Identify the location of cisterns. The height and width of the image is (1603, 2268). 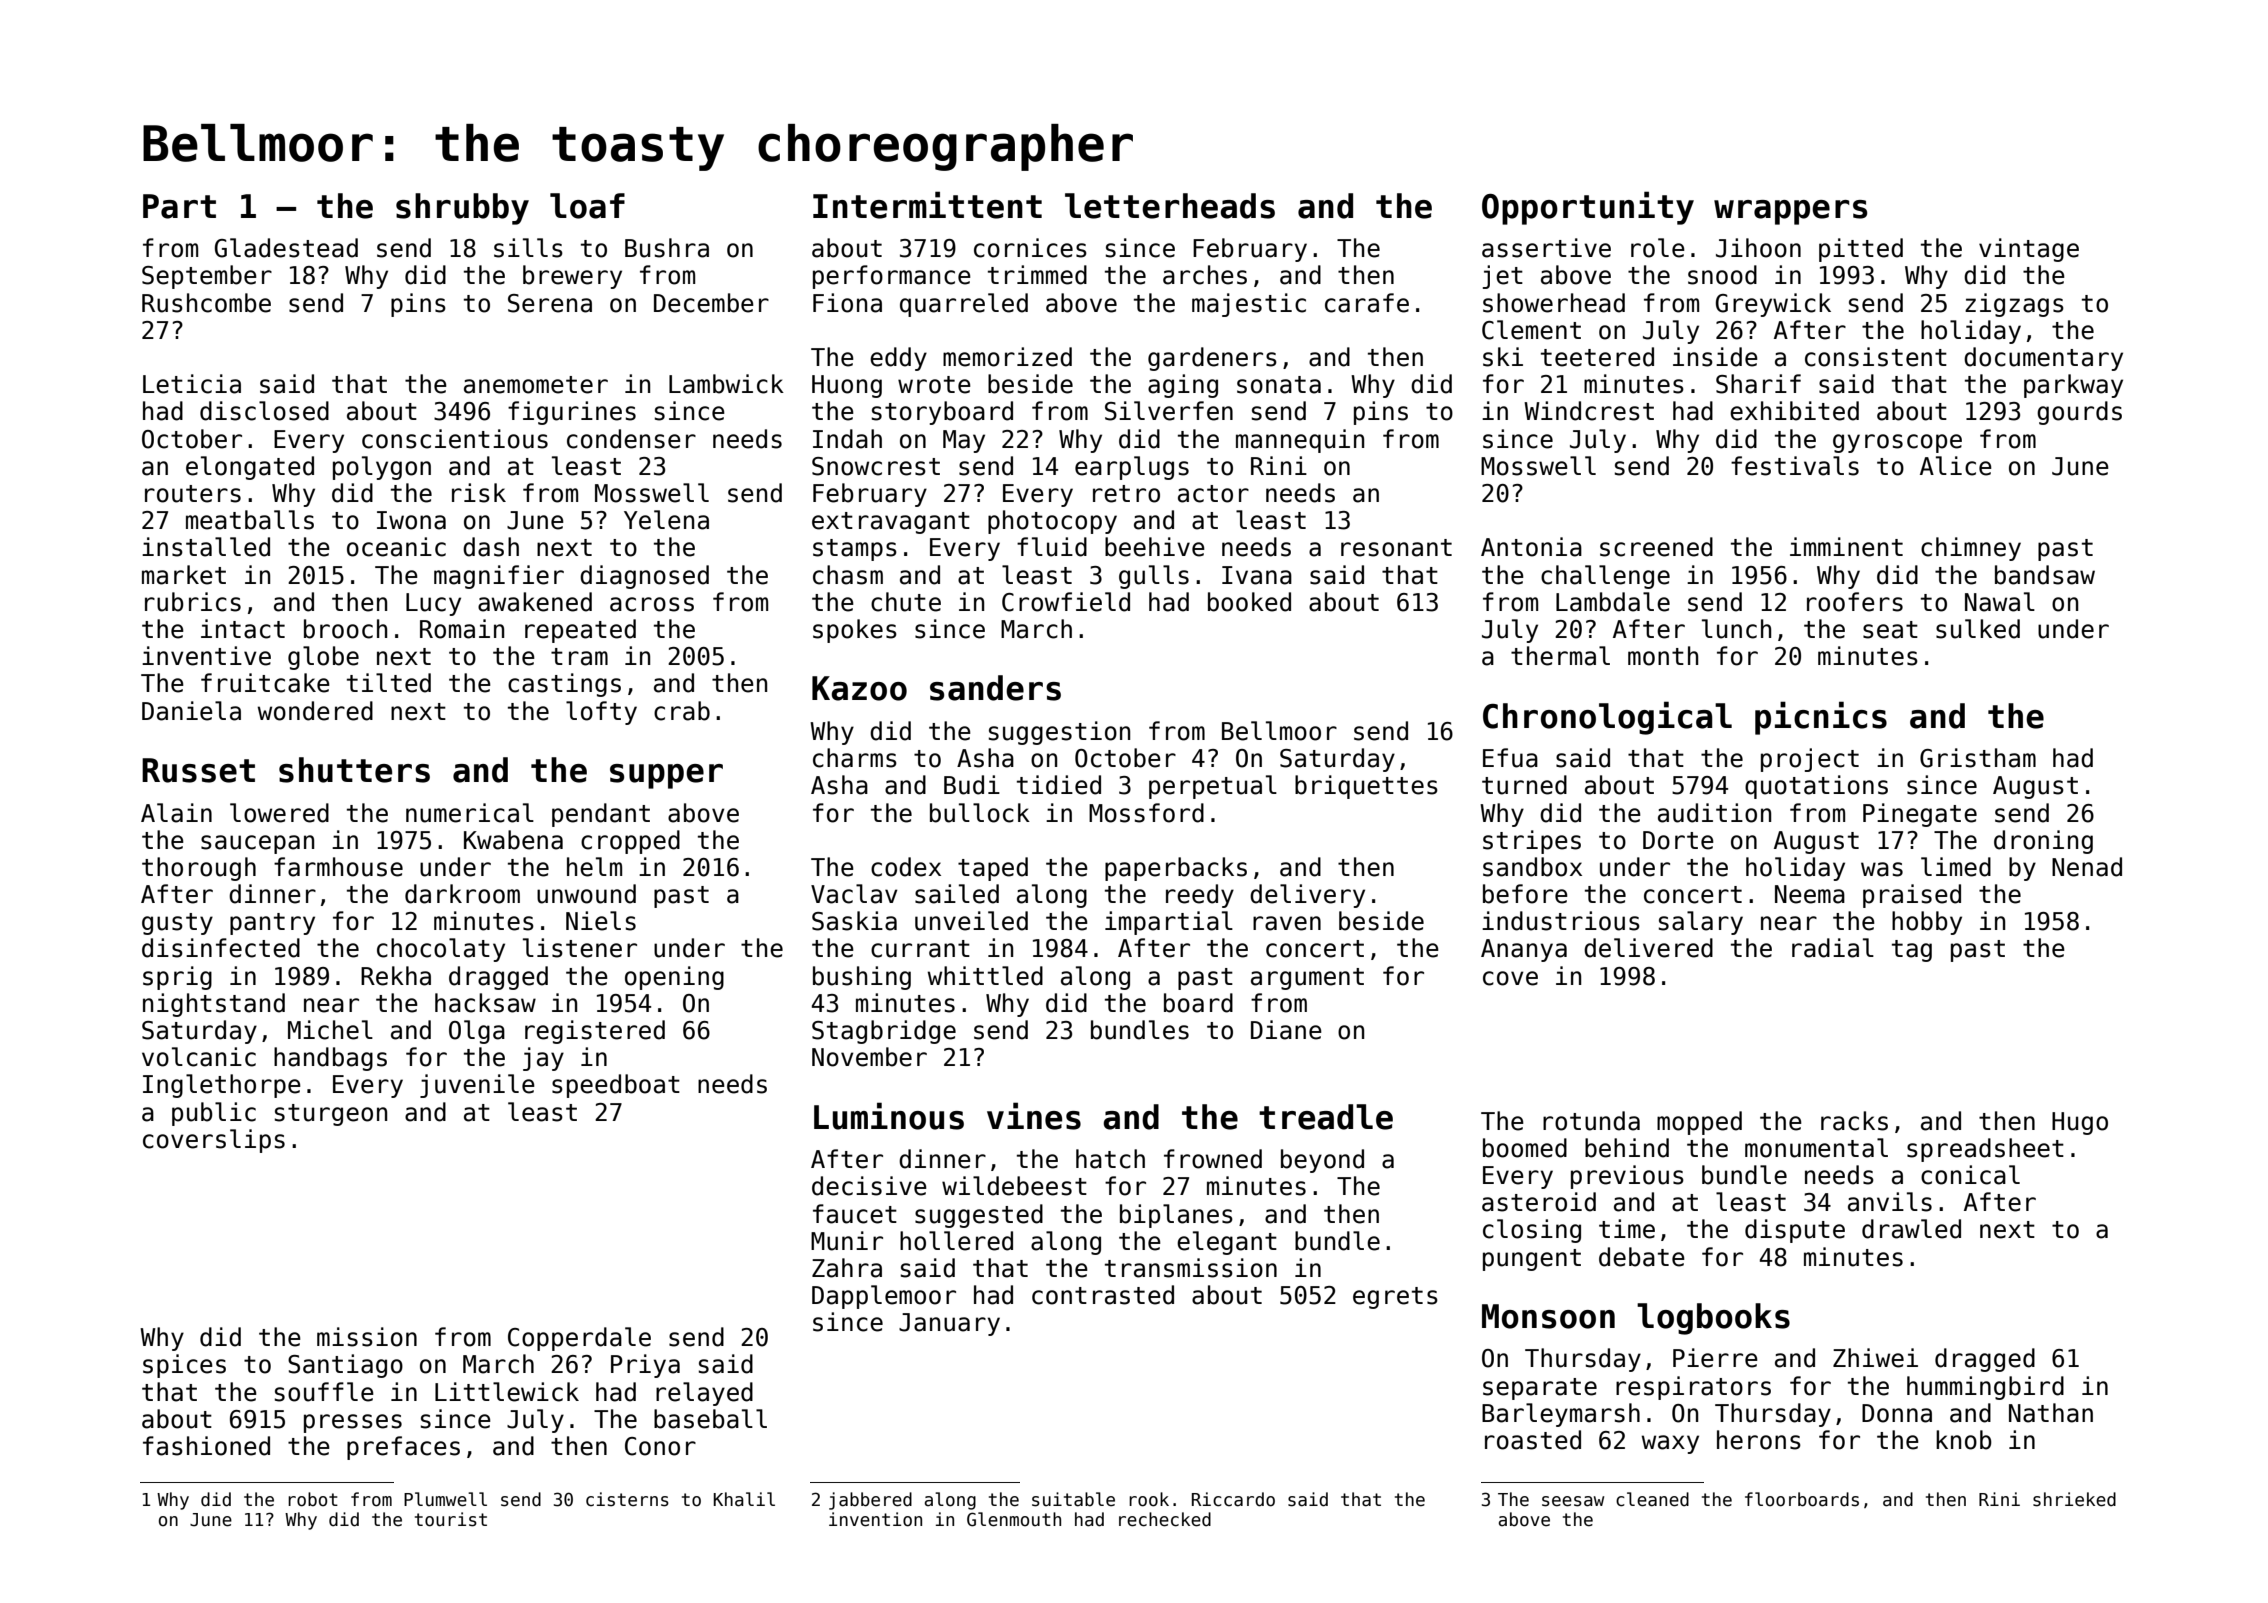
(627, 1499).
